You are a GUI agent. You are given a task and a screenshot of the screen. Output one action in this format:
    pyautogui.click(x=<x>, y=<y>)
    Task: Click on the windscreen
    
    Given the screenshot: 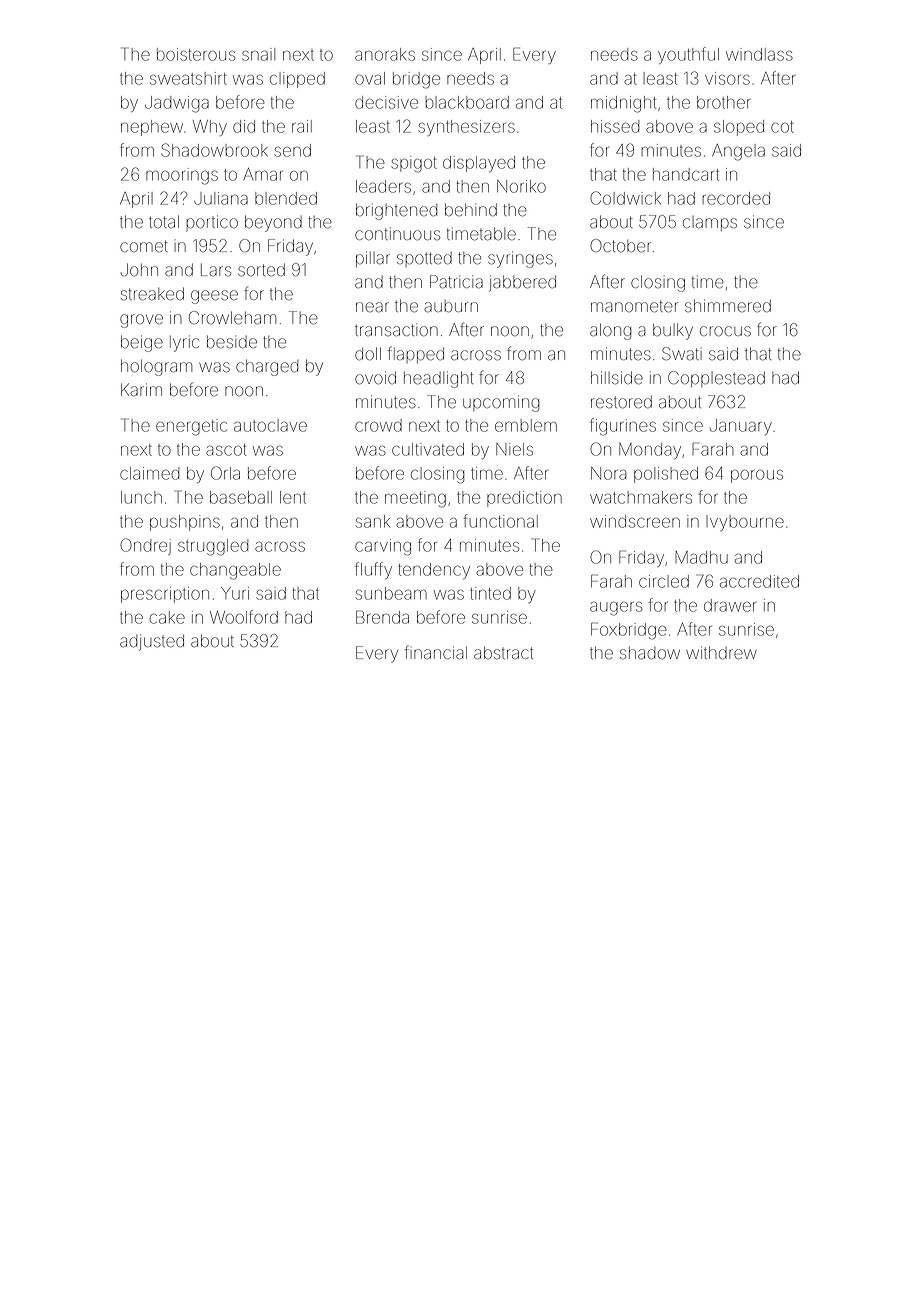 What is the action you would take?
    pyautogui.click(x=635, y=521)
